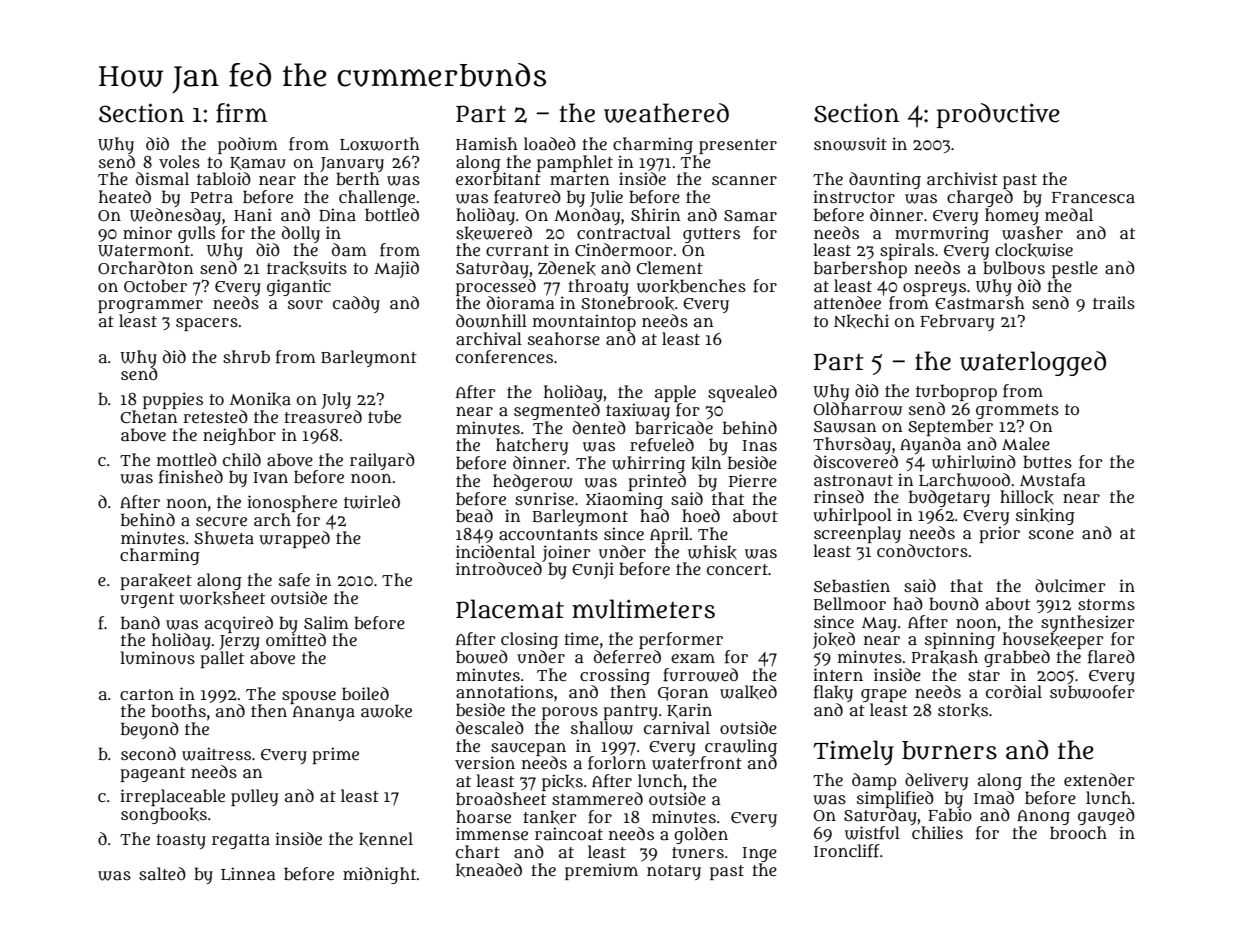  I want to click on waitress, so click(216, 754).
